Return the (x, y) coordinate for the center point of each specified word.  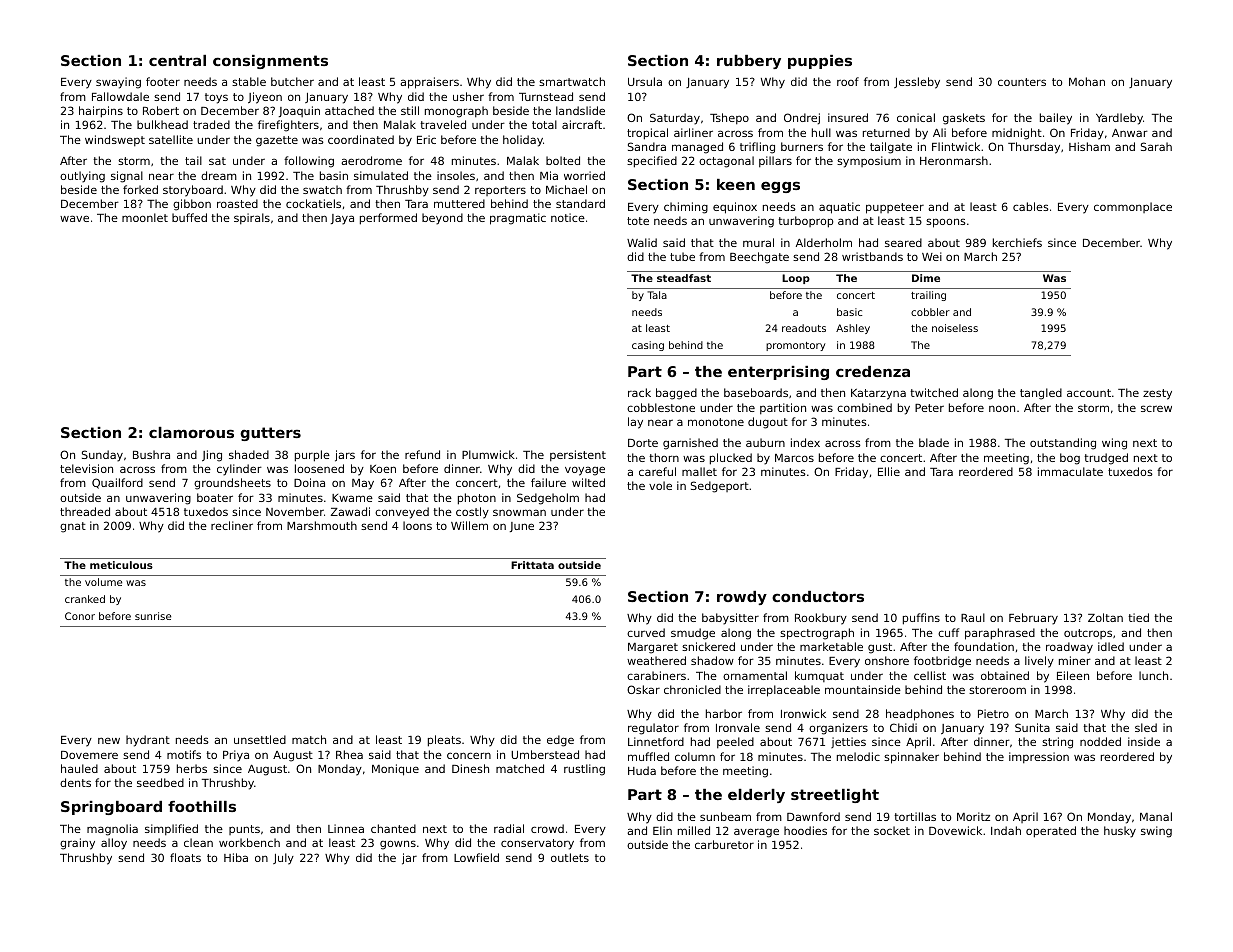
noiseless (955, 328)
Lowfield (476, 857)
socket (892, 830)
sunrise (153, 616)
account (1089, 393)
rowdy (742, 598)
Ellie (889, 471)
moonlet (145, 217)
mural (758, 242)
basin (334, 175)
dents (75, 782)
